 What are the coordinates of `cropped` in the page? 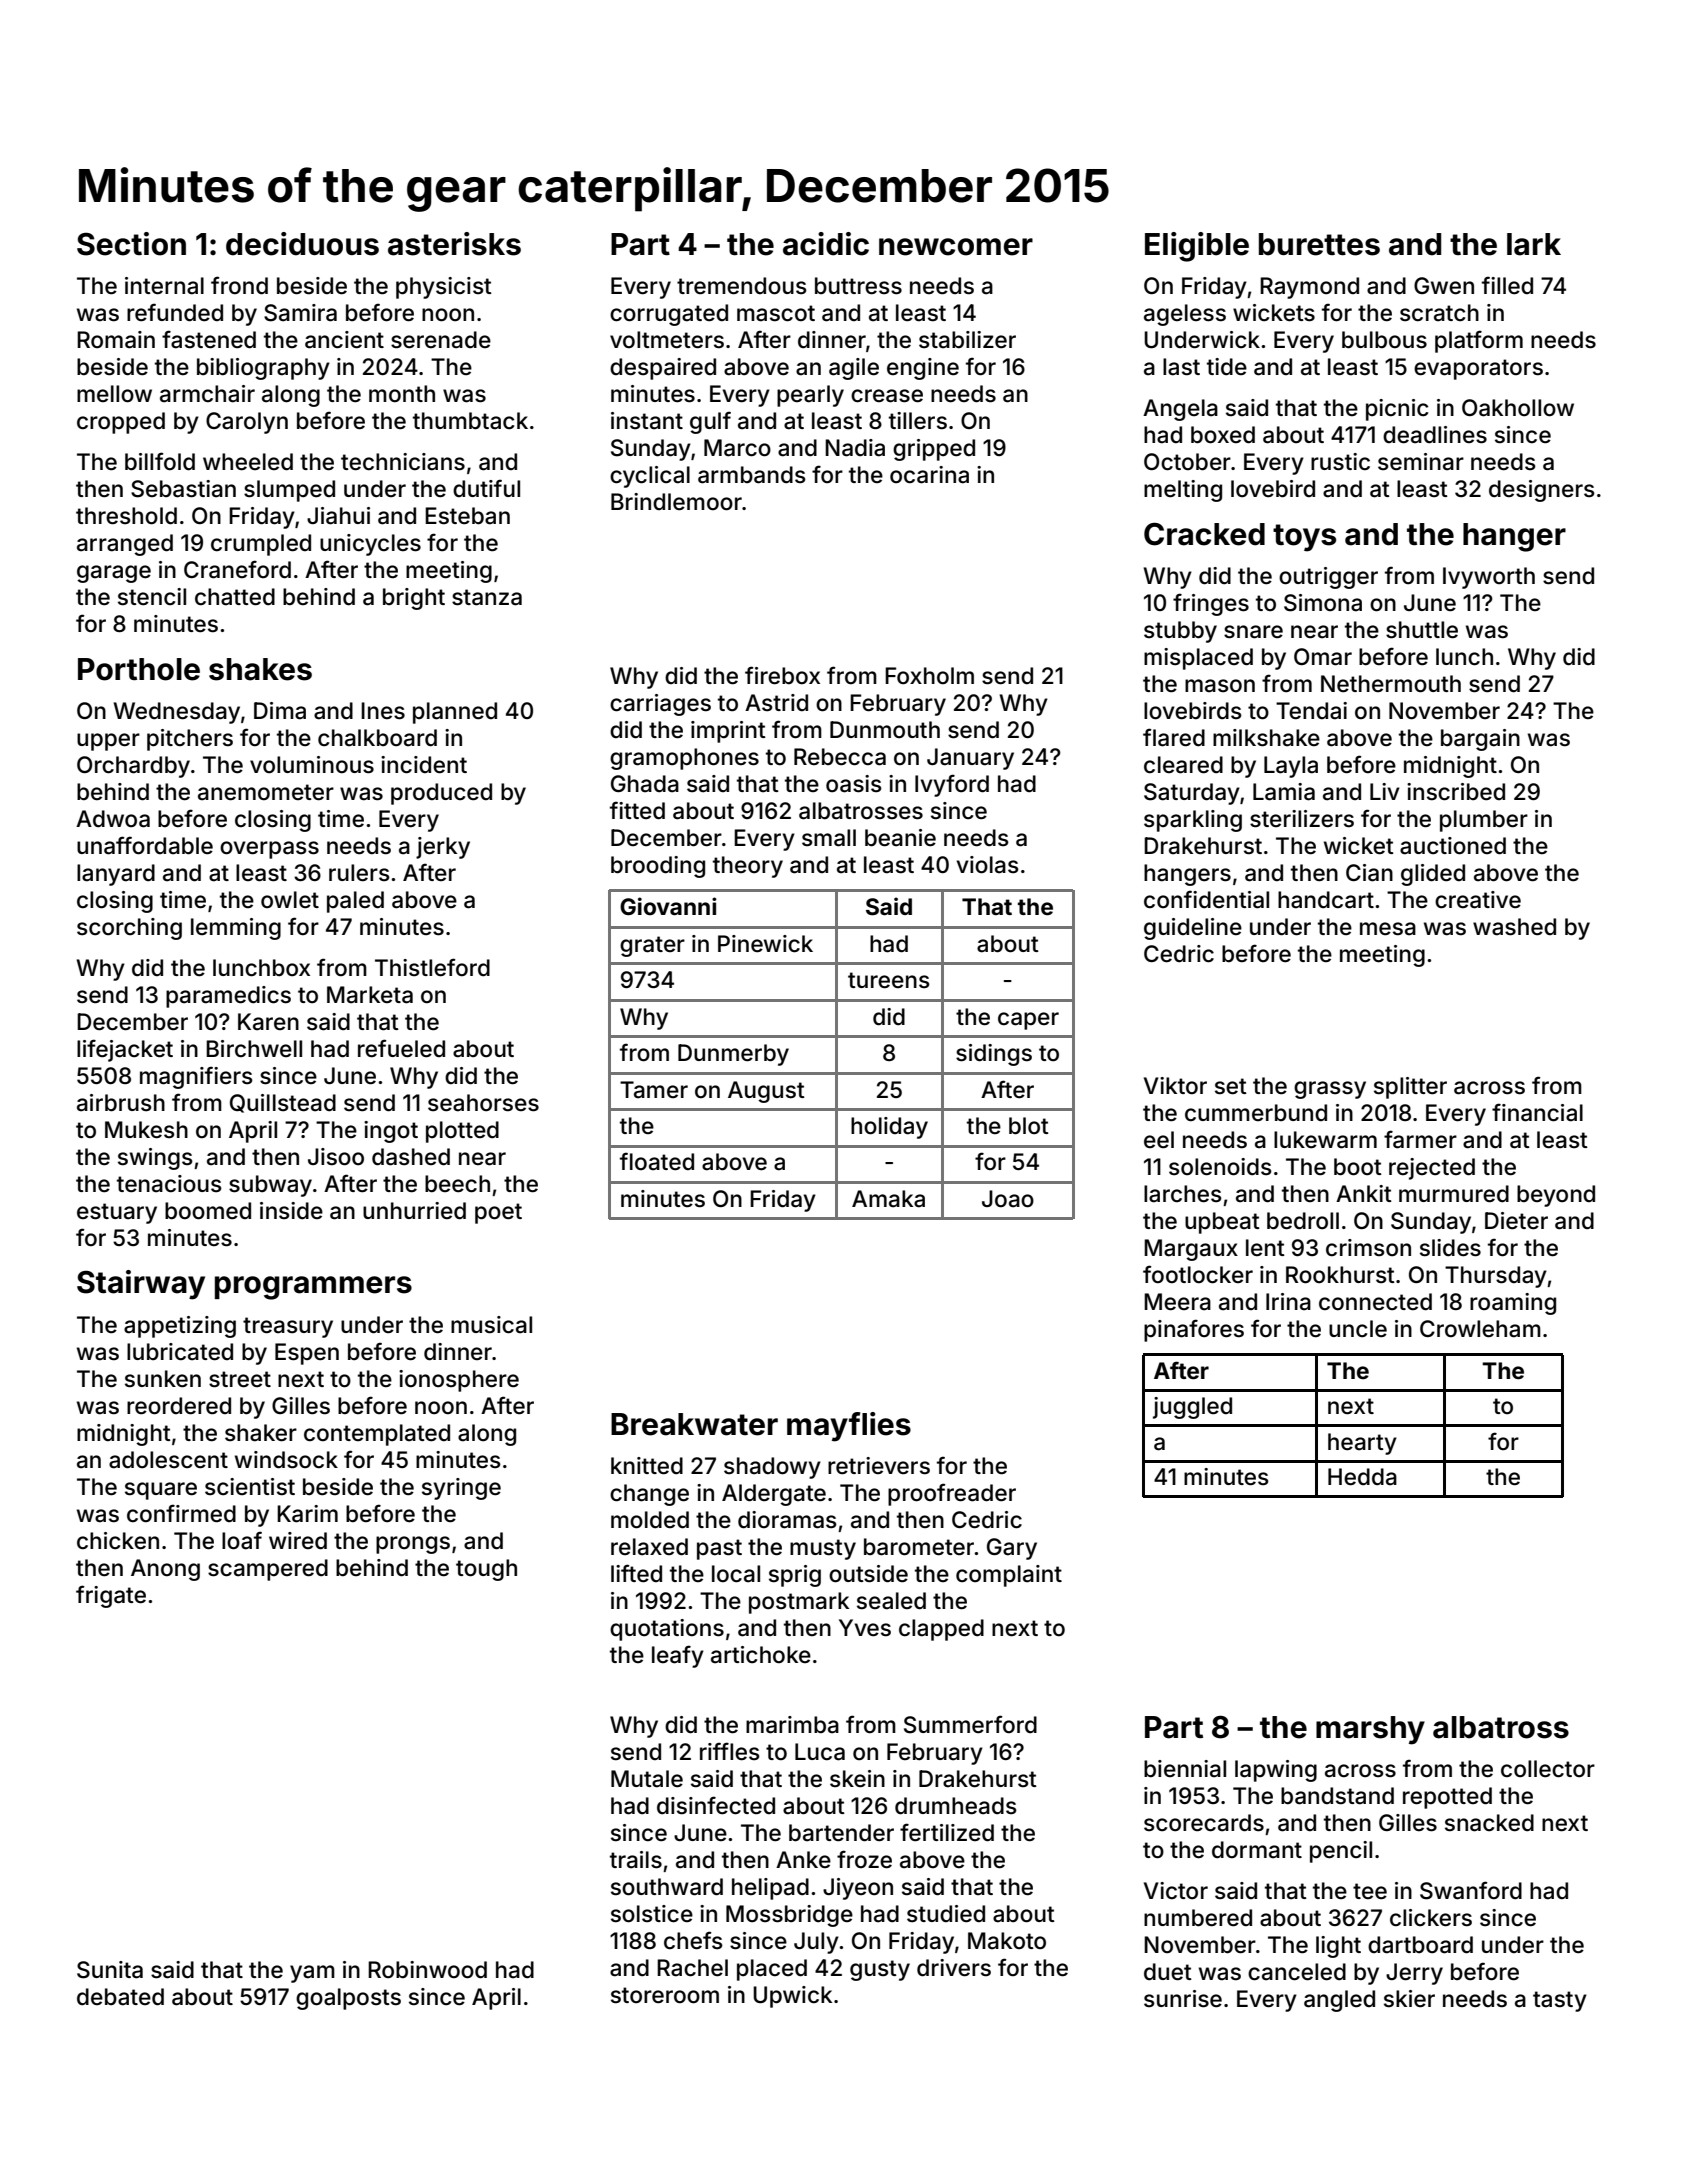 It's located at (121, 423).
